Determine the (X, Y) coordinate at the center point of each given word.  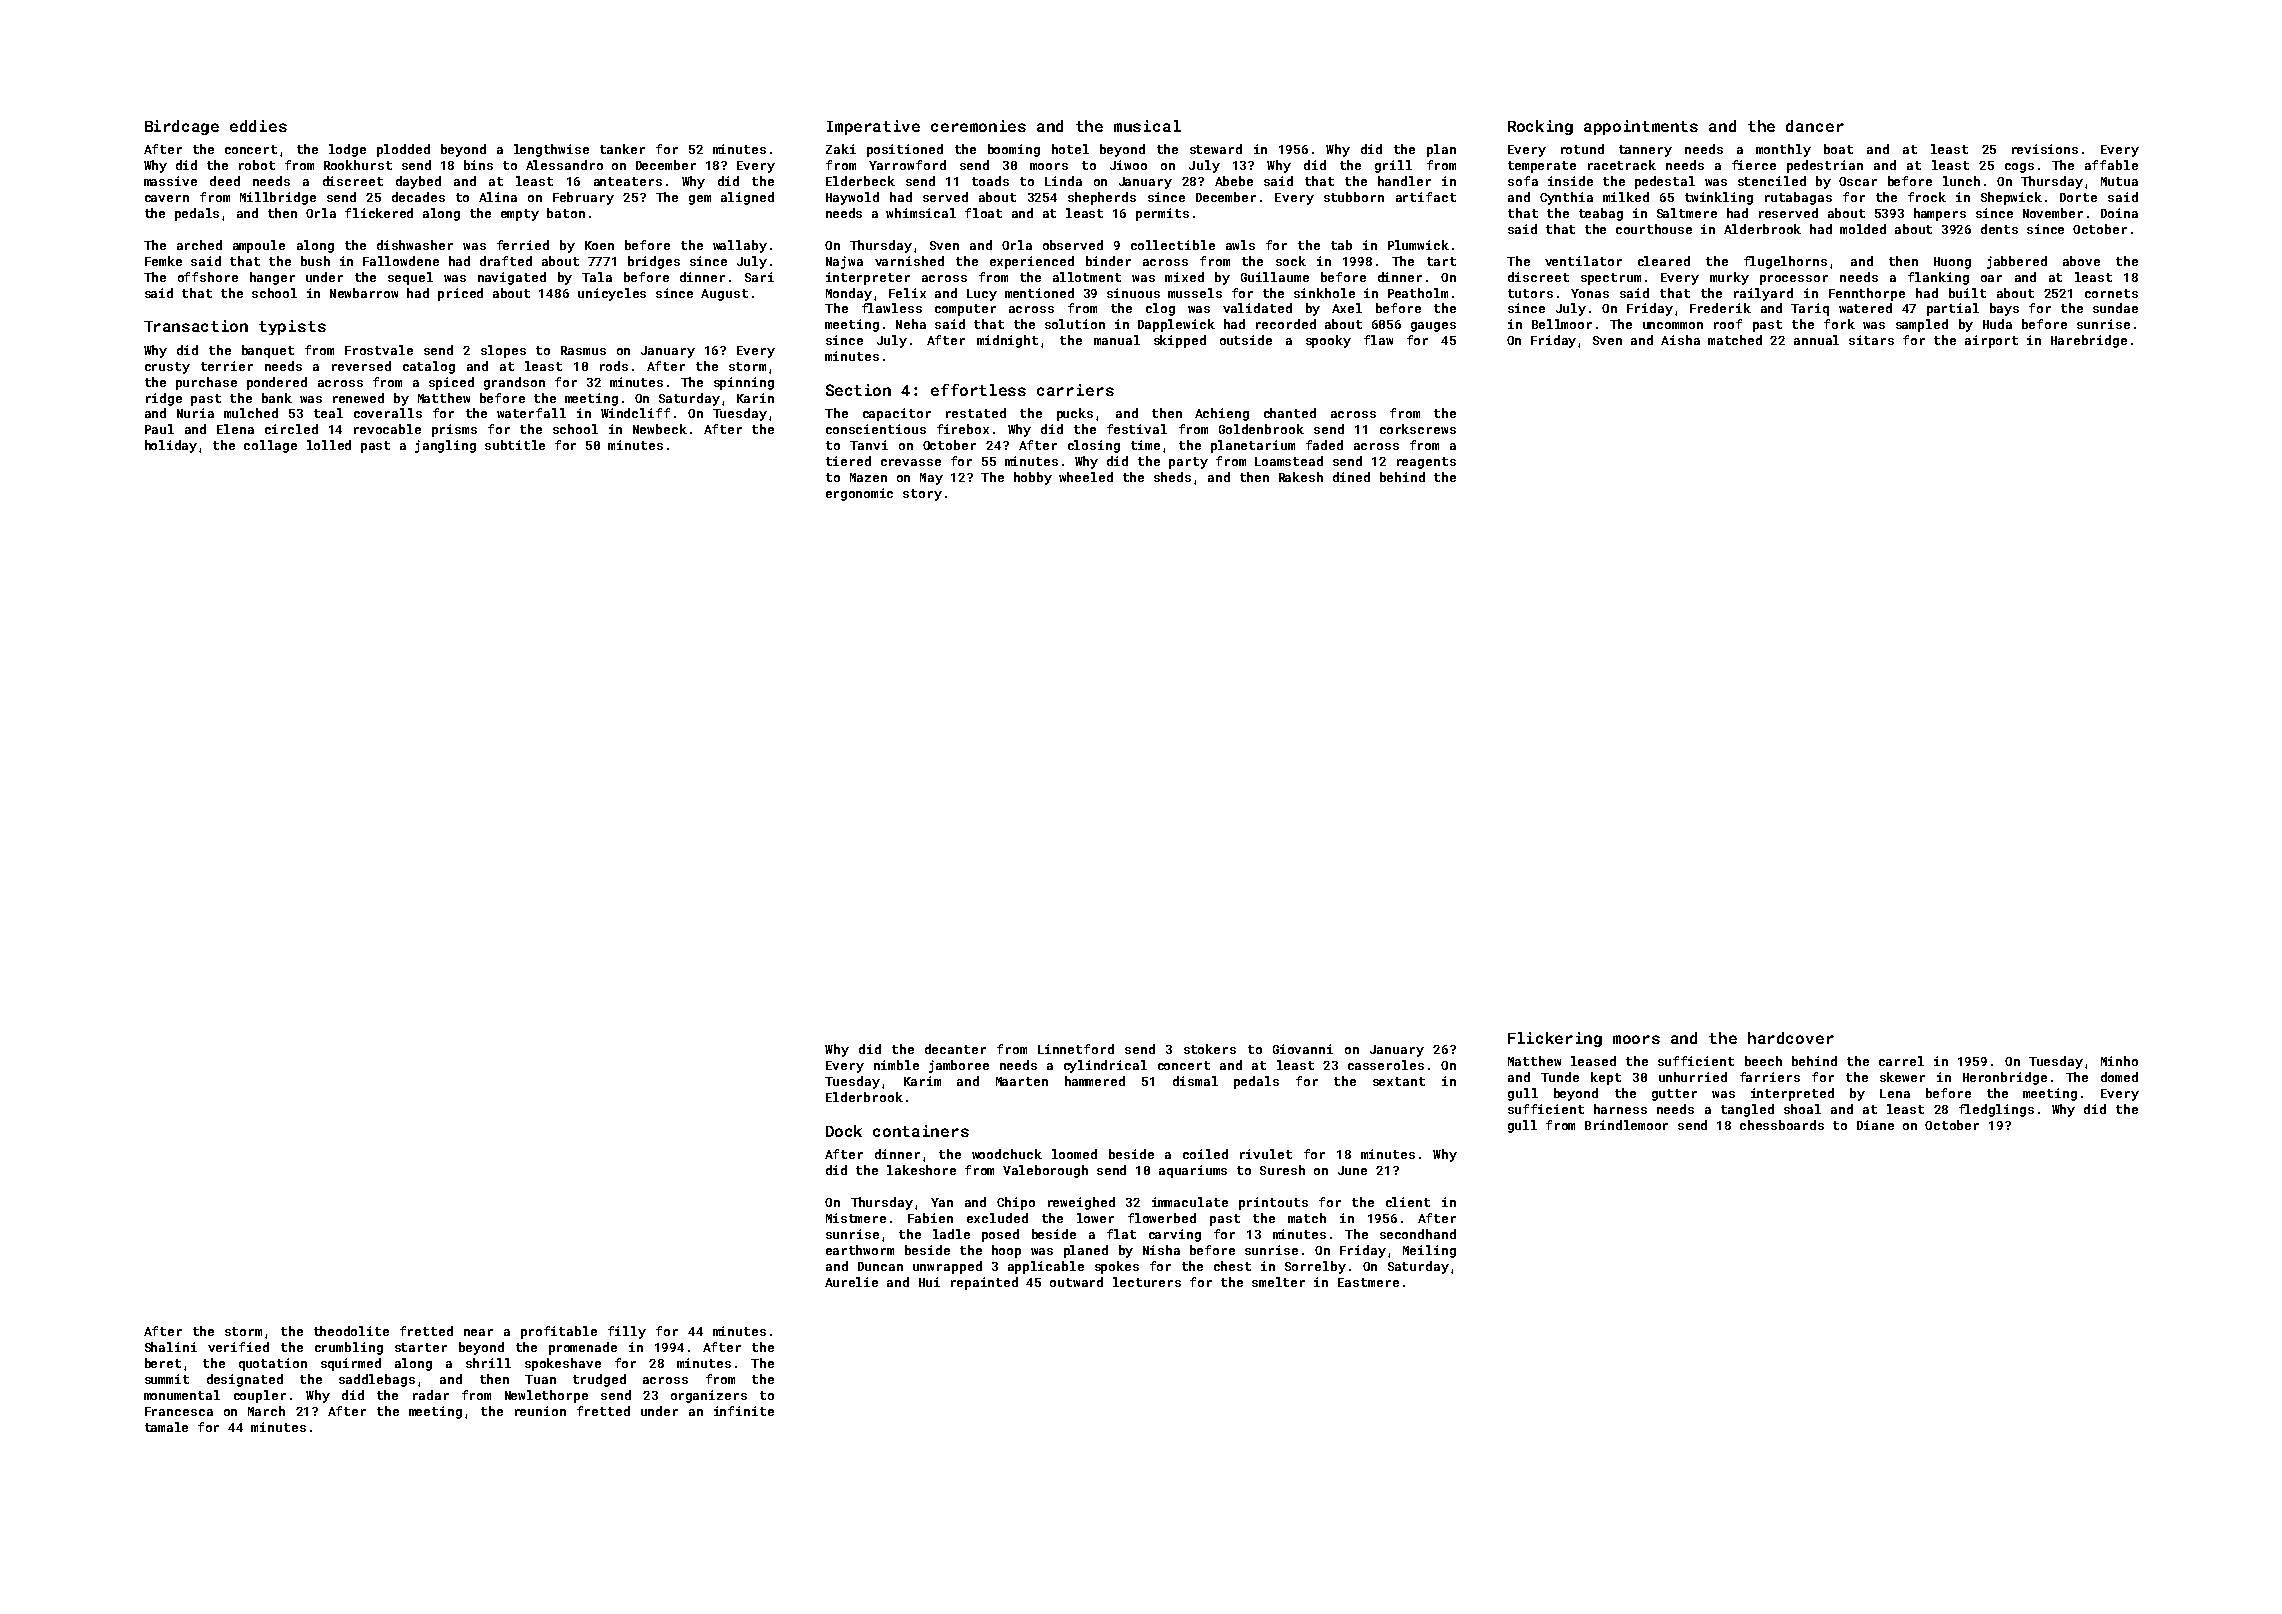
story (922, 495)
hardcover (1791, 1038)
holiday (171, 446)
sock (1291, 261)
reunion (540, 1411)
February (583, 198)
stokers (1210, 1049)
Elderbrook (864, 1097)
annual (1816, 340)
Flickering (1555, 1039)
